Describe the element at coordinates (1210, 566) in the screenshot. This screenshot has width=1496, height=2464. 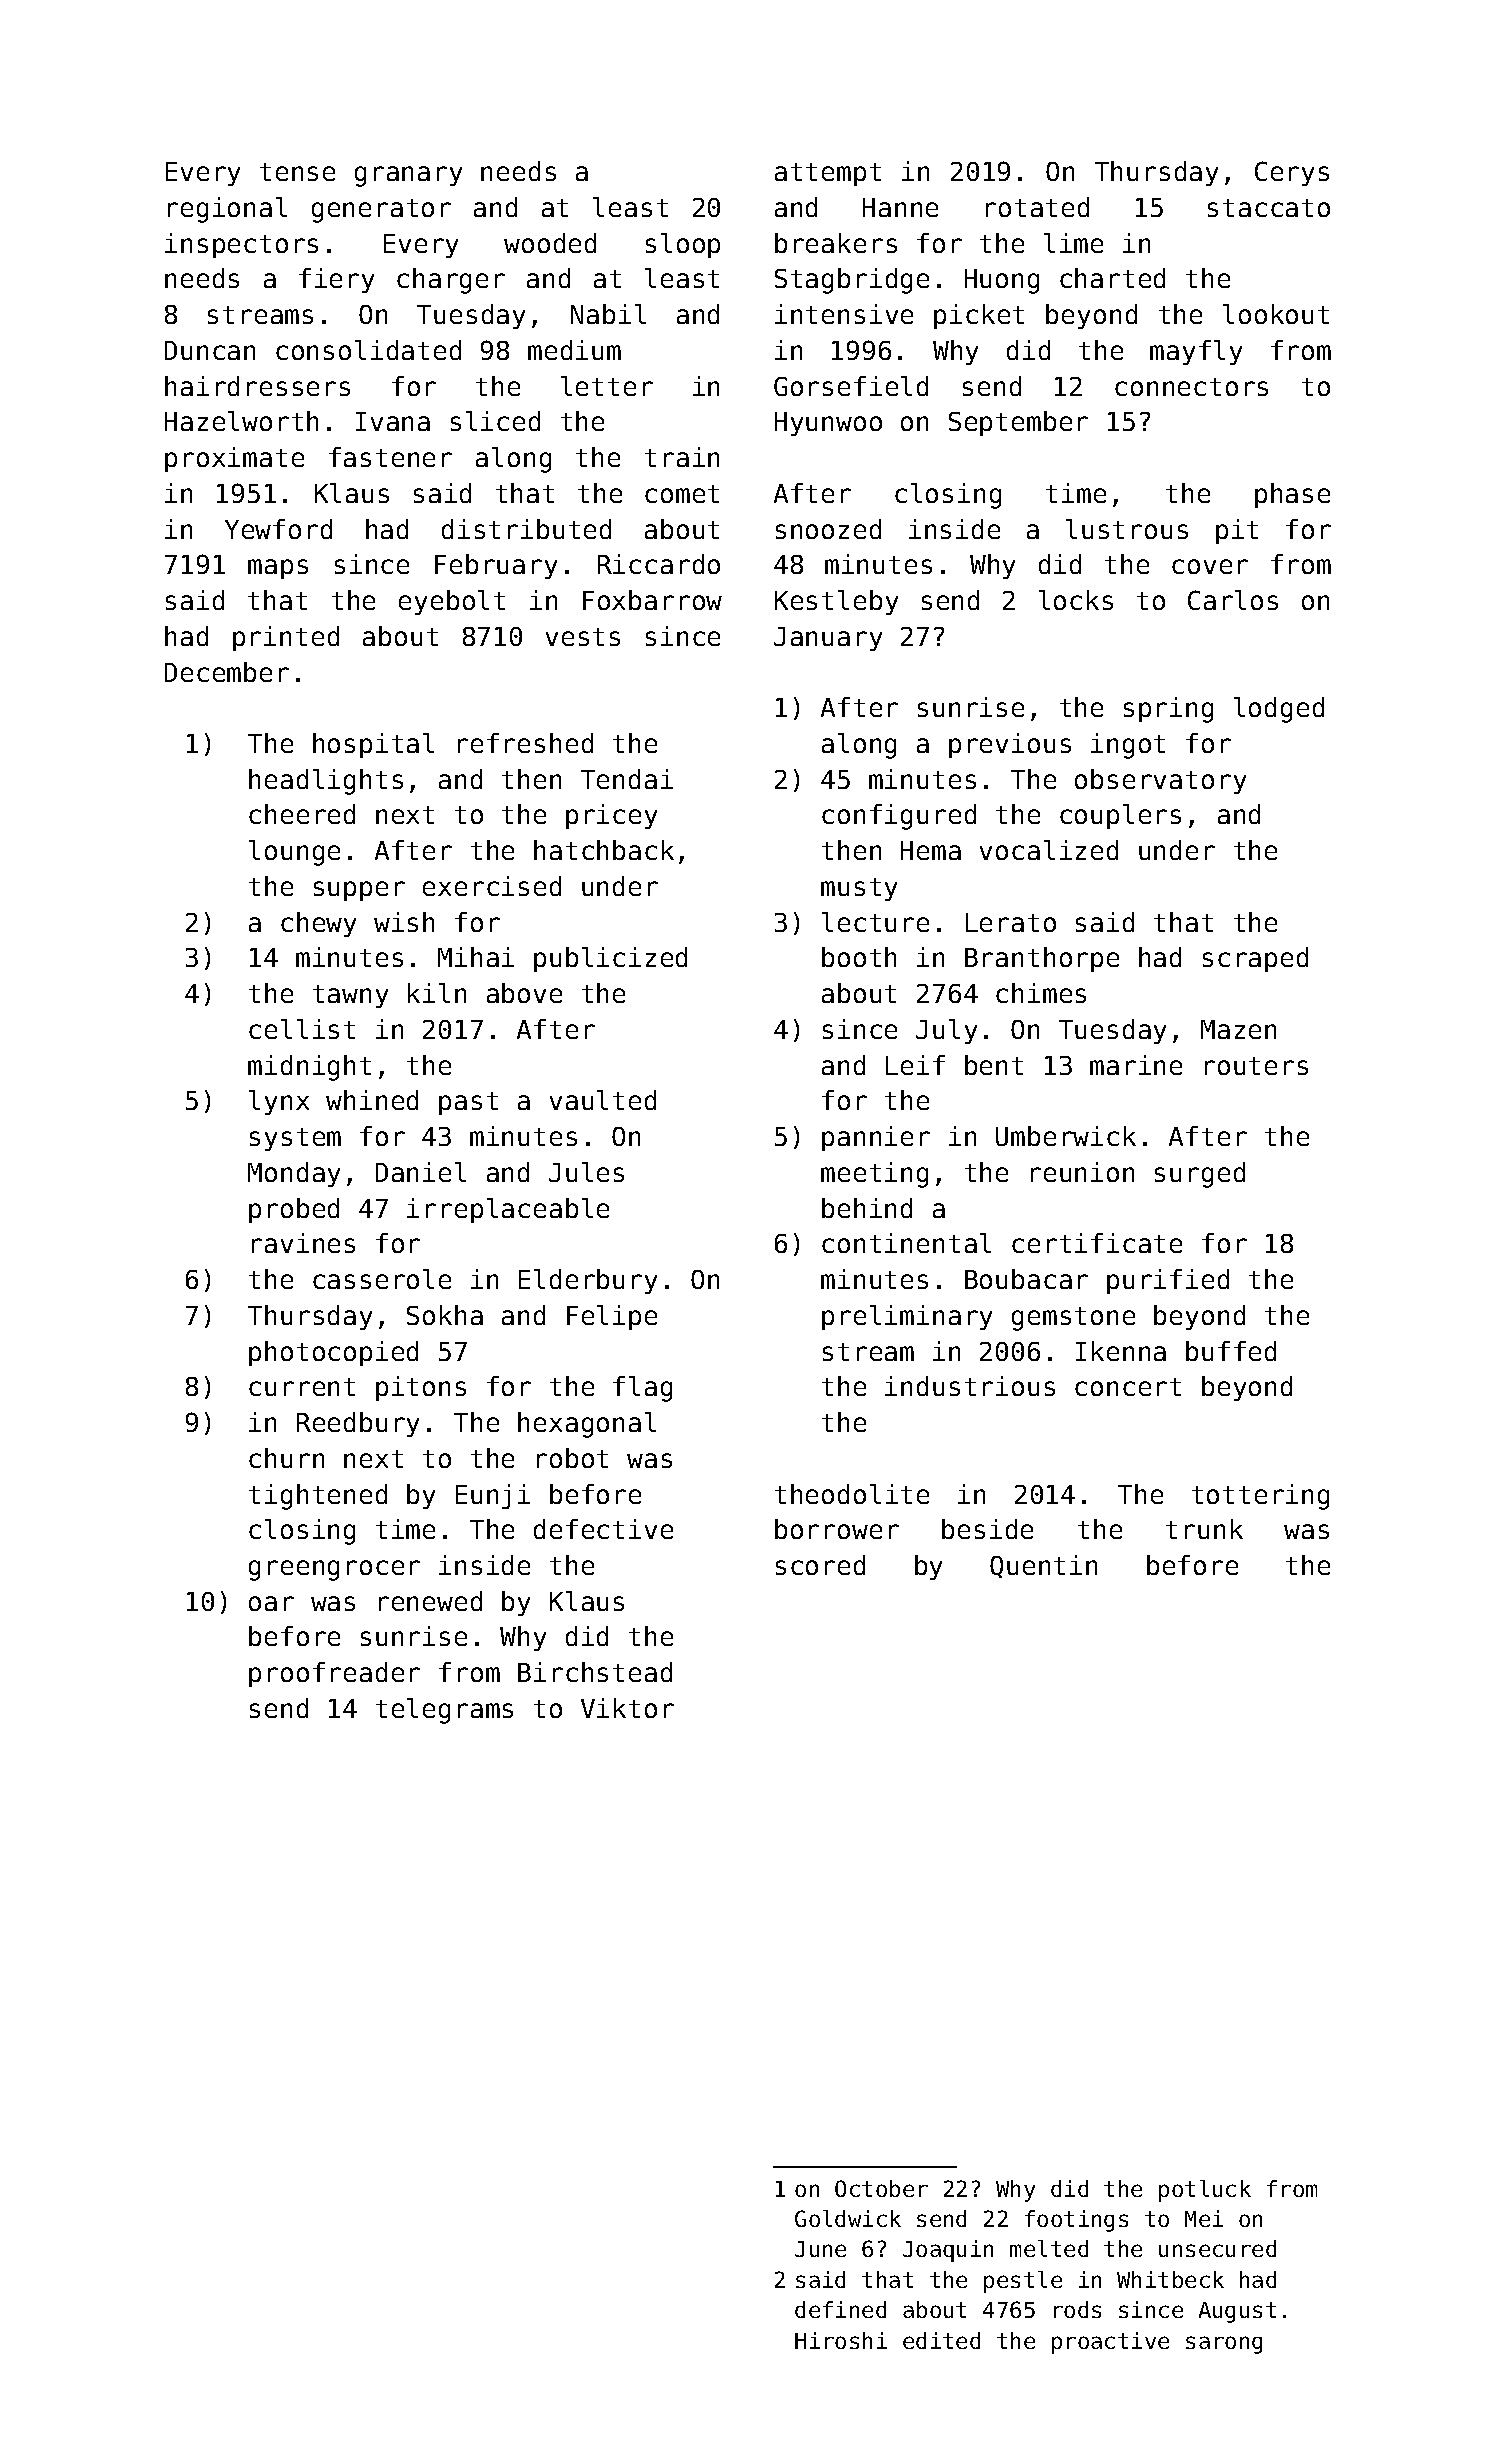
I see `cover` at that location.
